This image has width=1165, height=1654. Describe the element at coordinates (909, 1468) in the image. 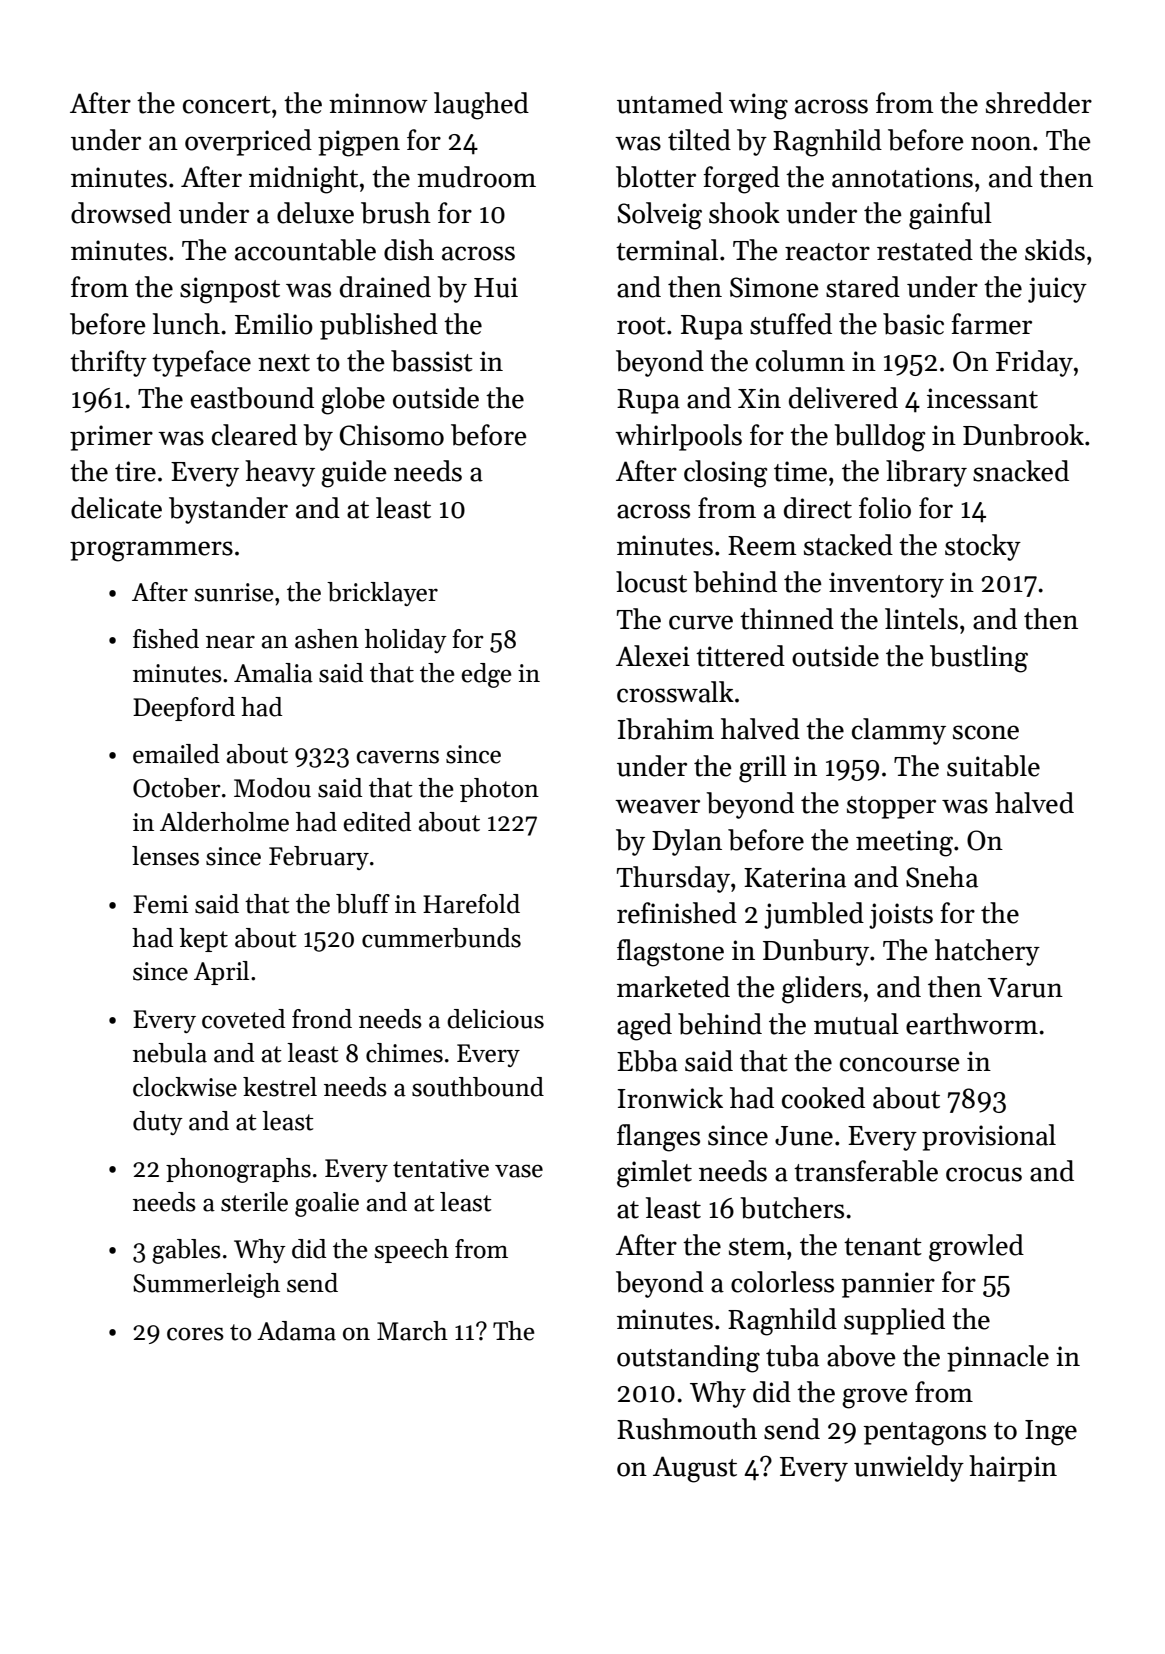

I see `unwieldy` at that location.
